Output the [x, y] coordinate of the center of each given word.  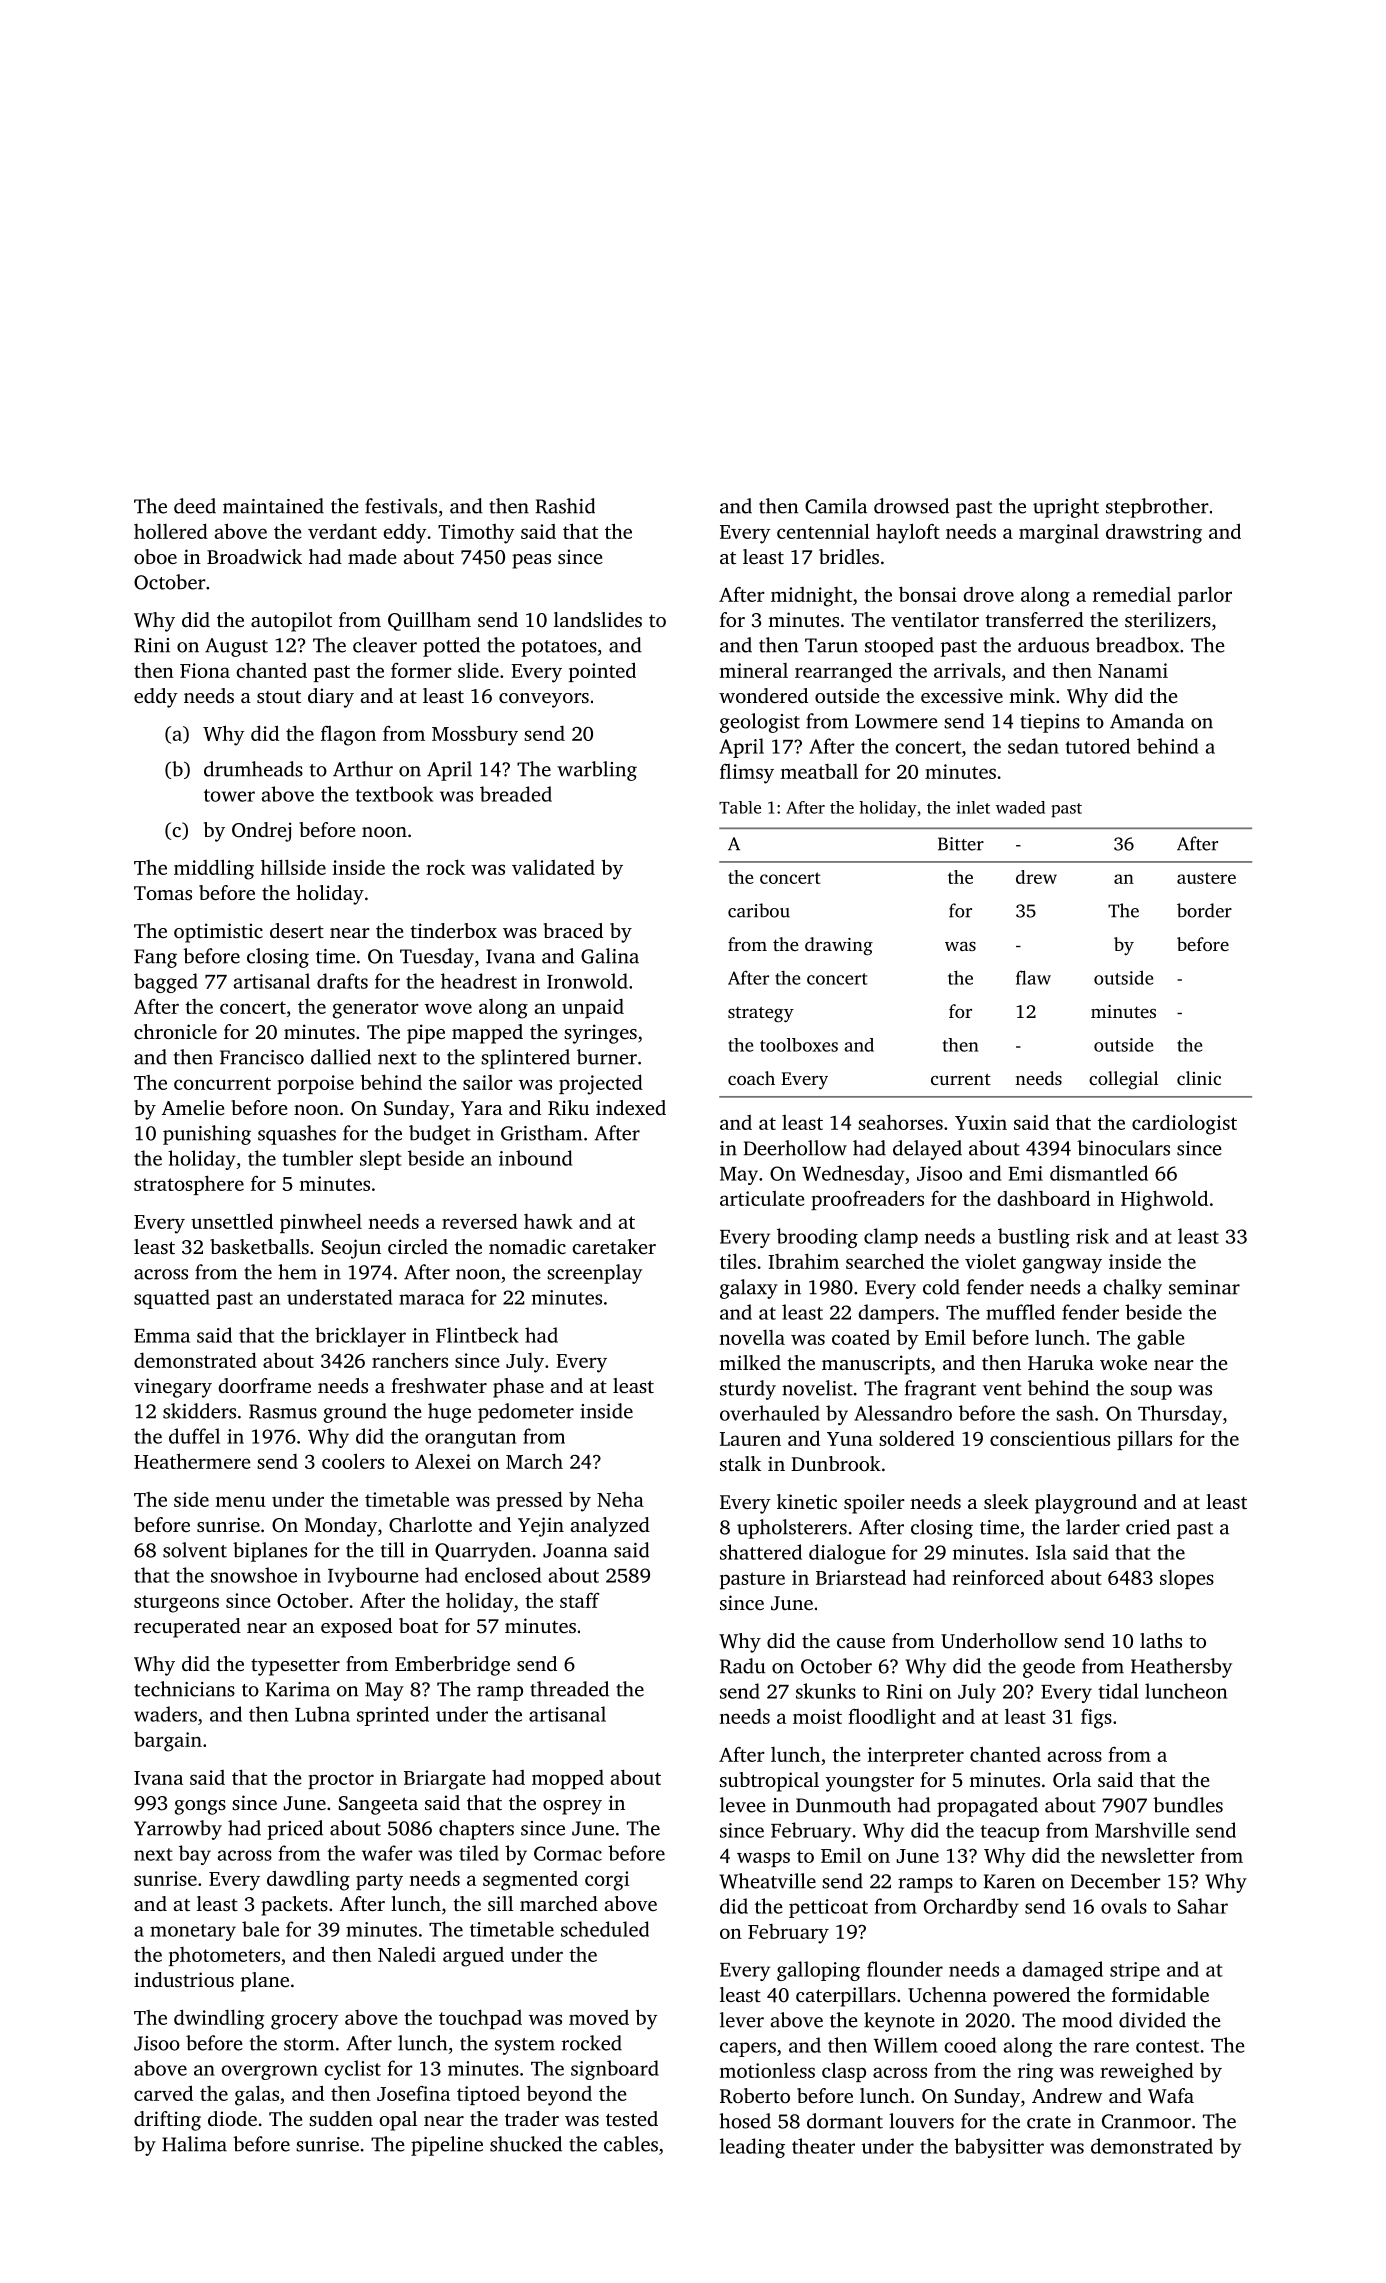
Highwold [1164, 1200]
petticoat [828, 1908]
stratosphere [189, 1185]
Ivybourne [373, 1577]
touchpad [480, 2019]
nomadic [527, 1246]
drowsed [911, 506]
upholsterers [792, 1529]
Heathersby [1181, 1668]
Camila [836, 506]
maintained [273, 506]
